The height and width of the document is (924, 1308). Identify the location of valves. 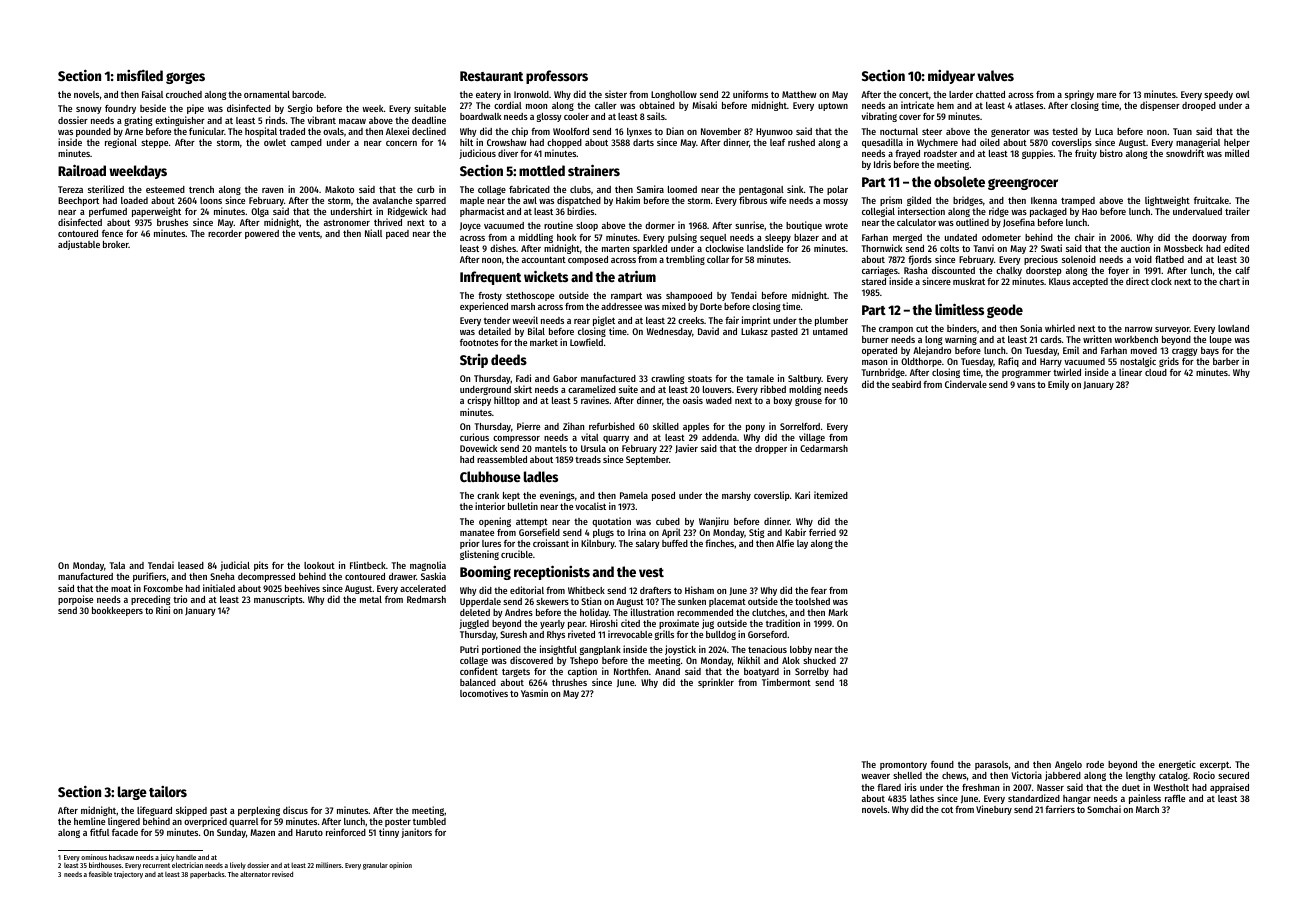
(995, 75).
